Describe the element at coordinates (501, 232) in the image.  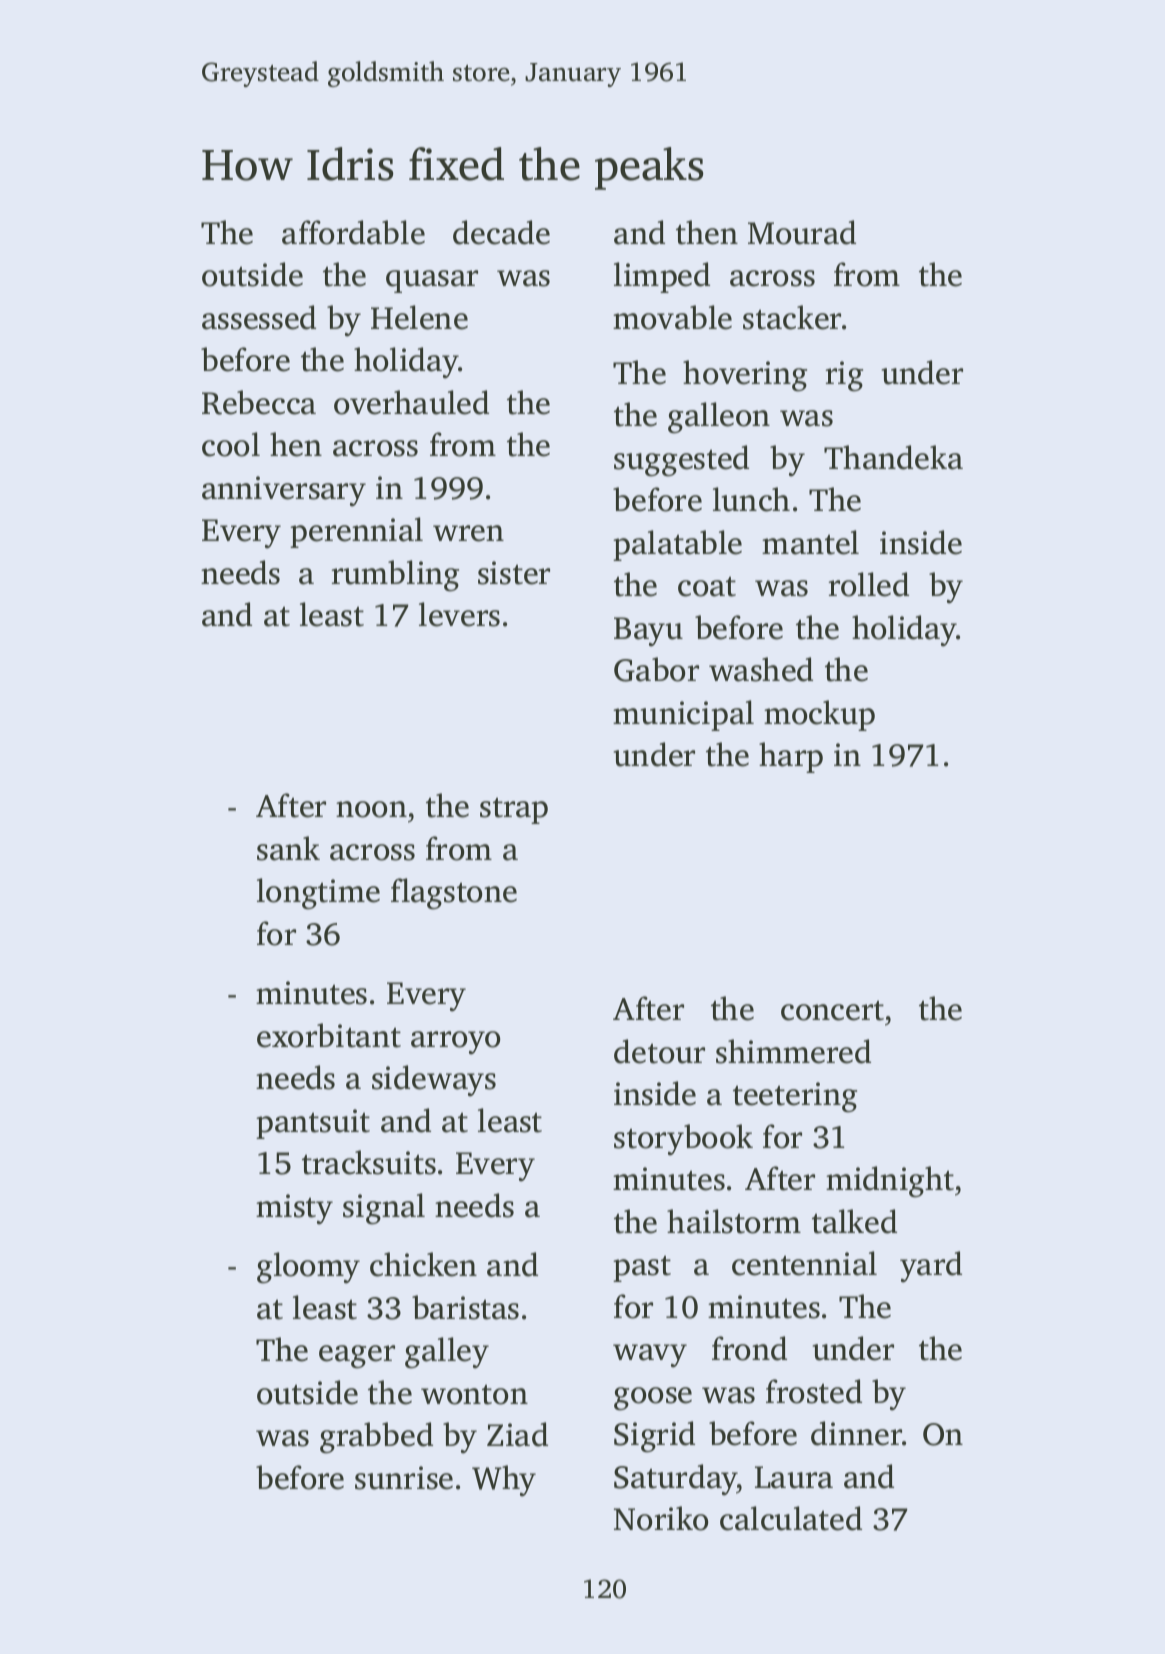
I see `decade` at that location.
